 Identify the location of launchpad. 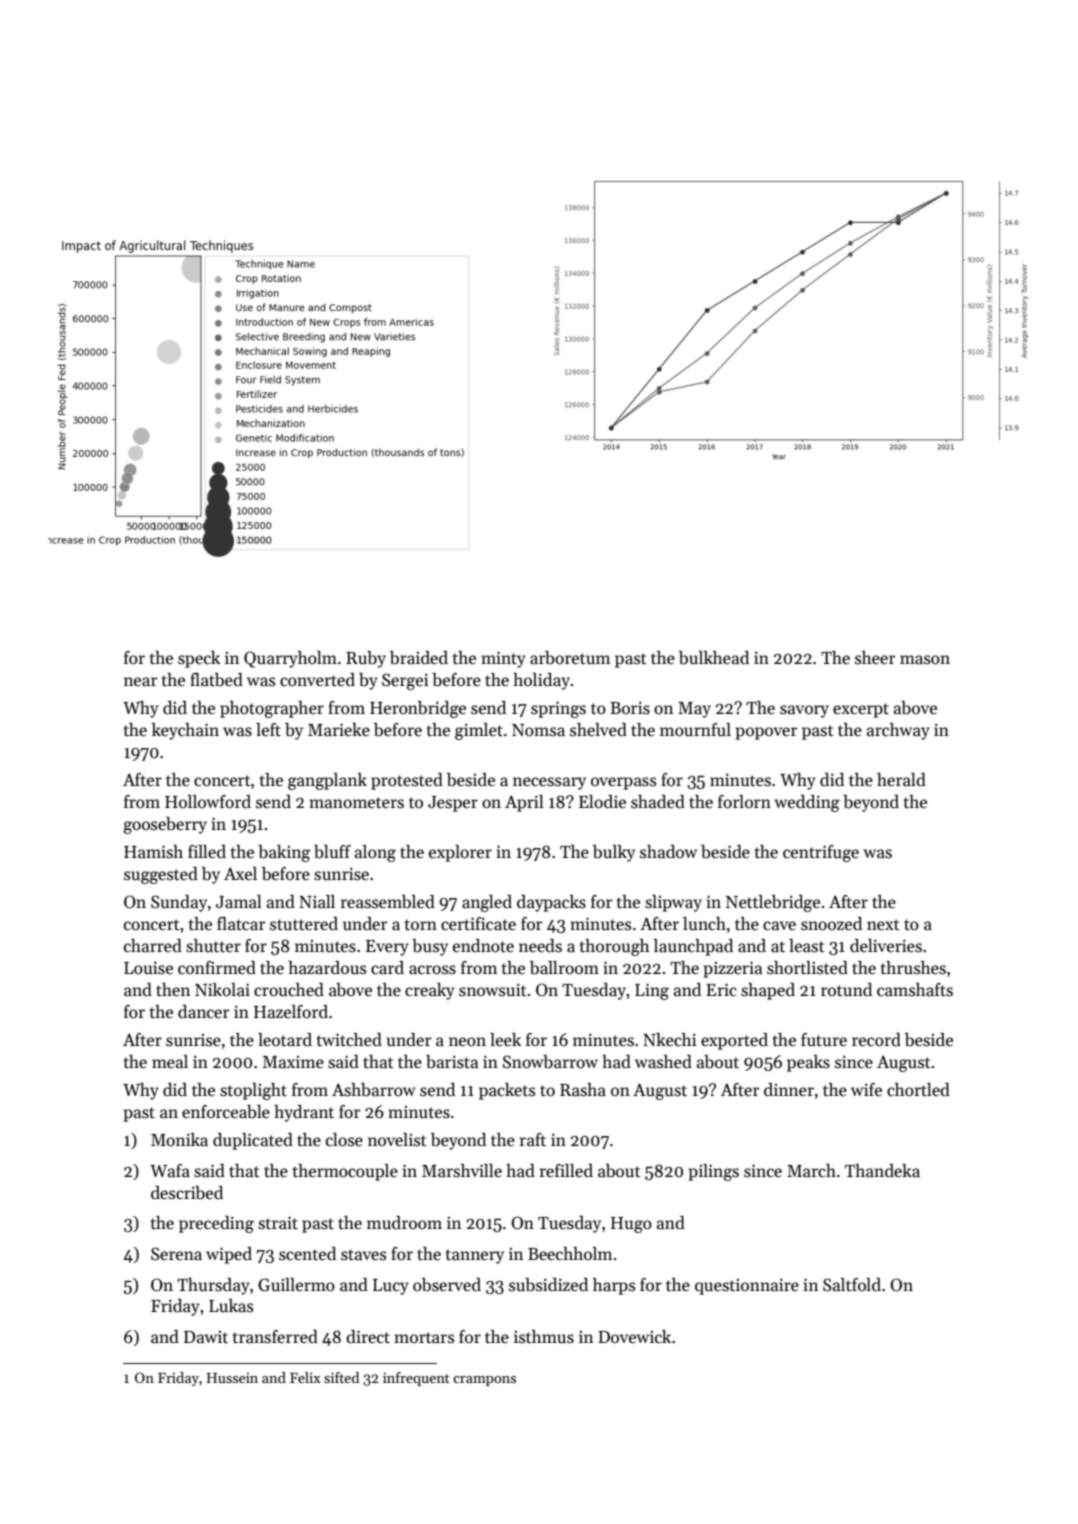
(693, 947).
